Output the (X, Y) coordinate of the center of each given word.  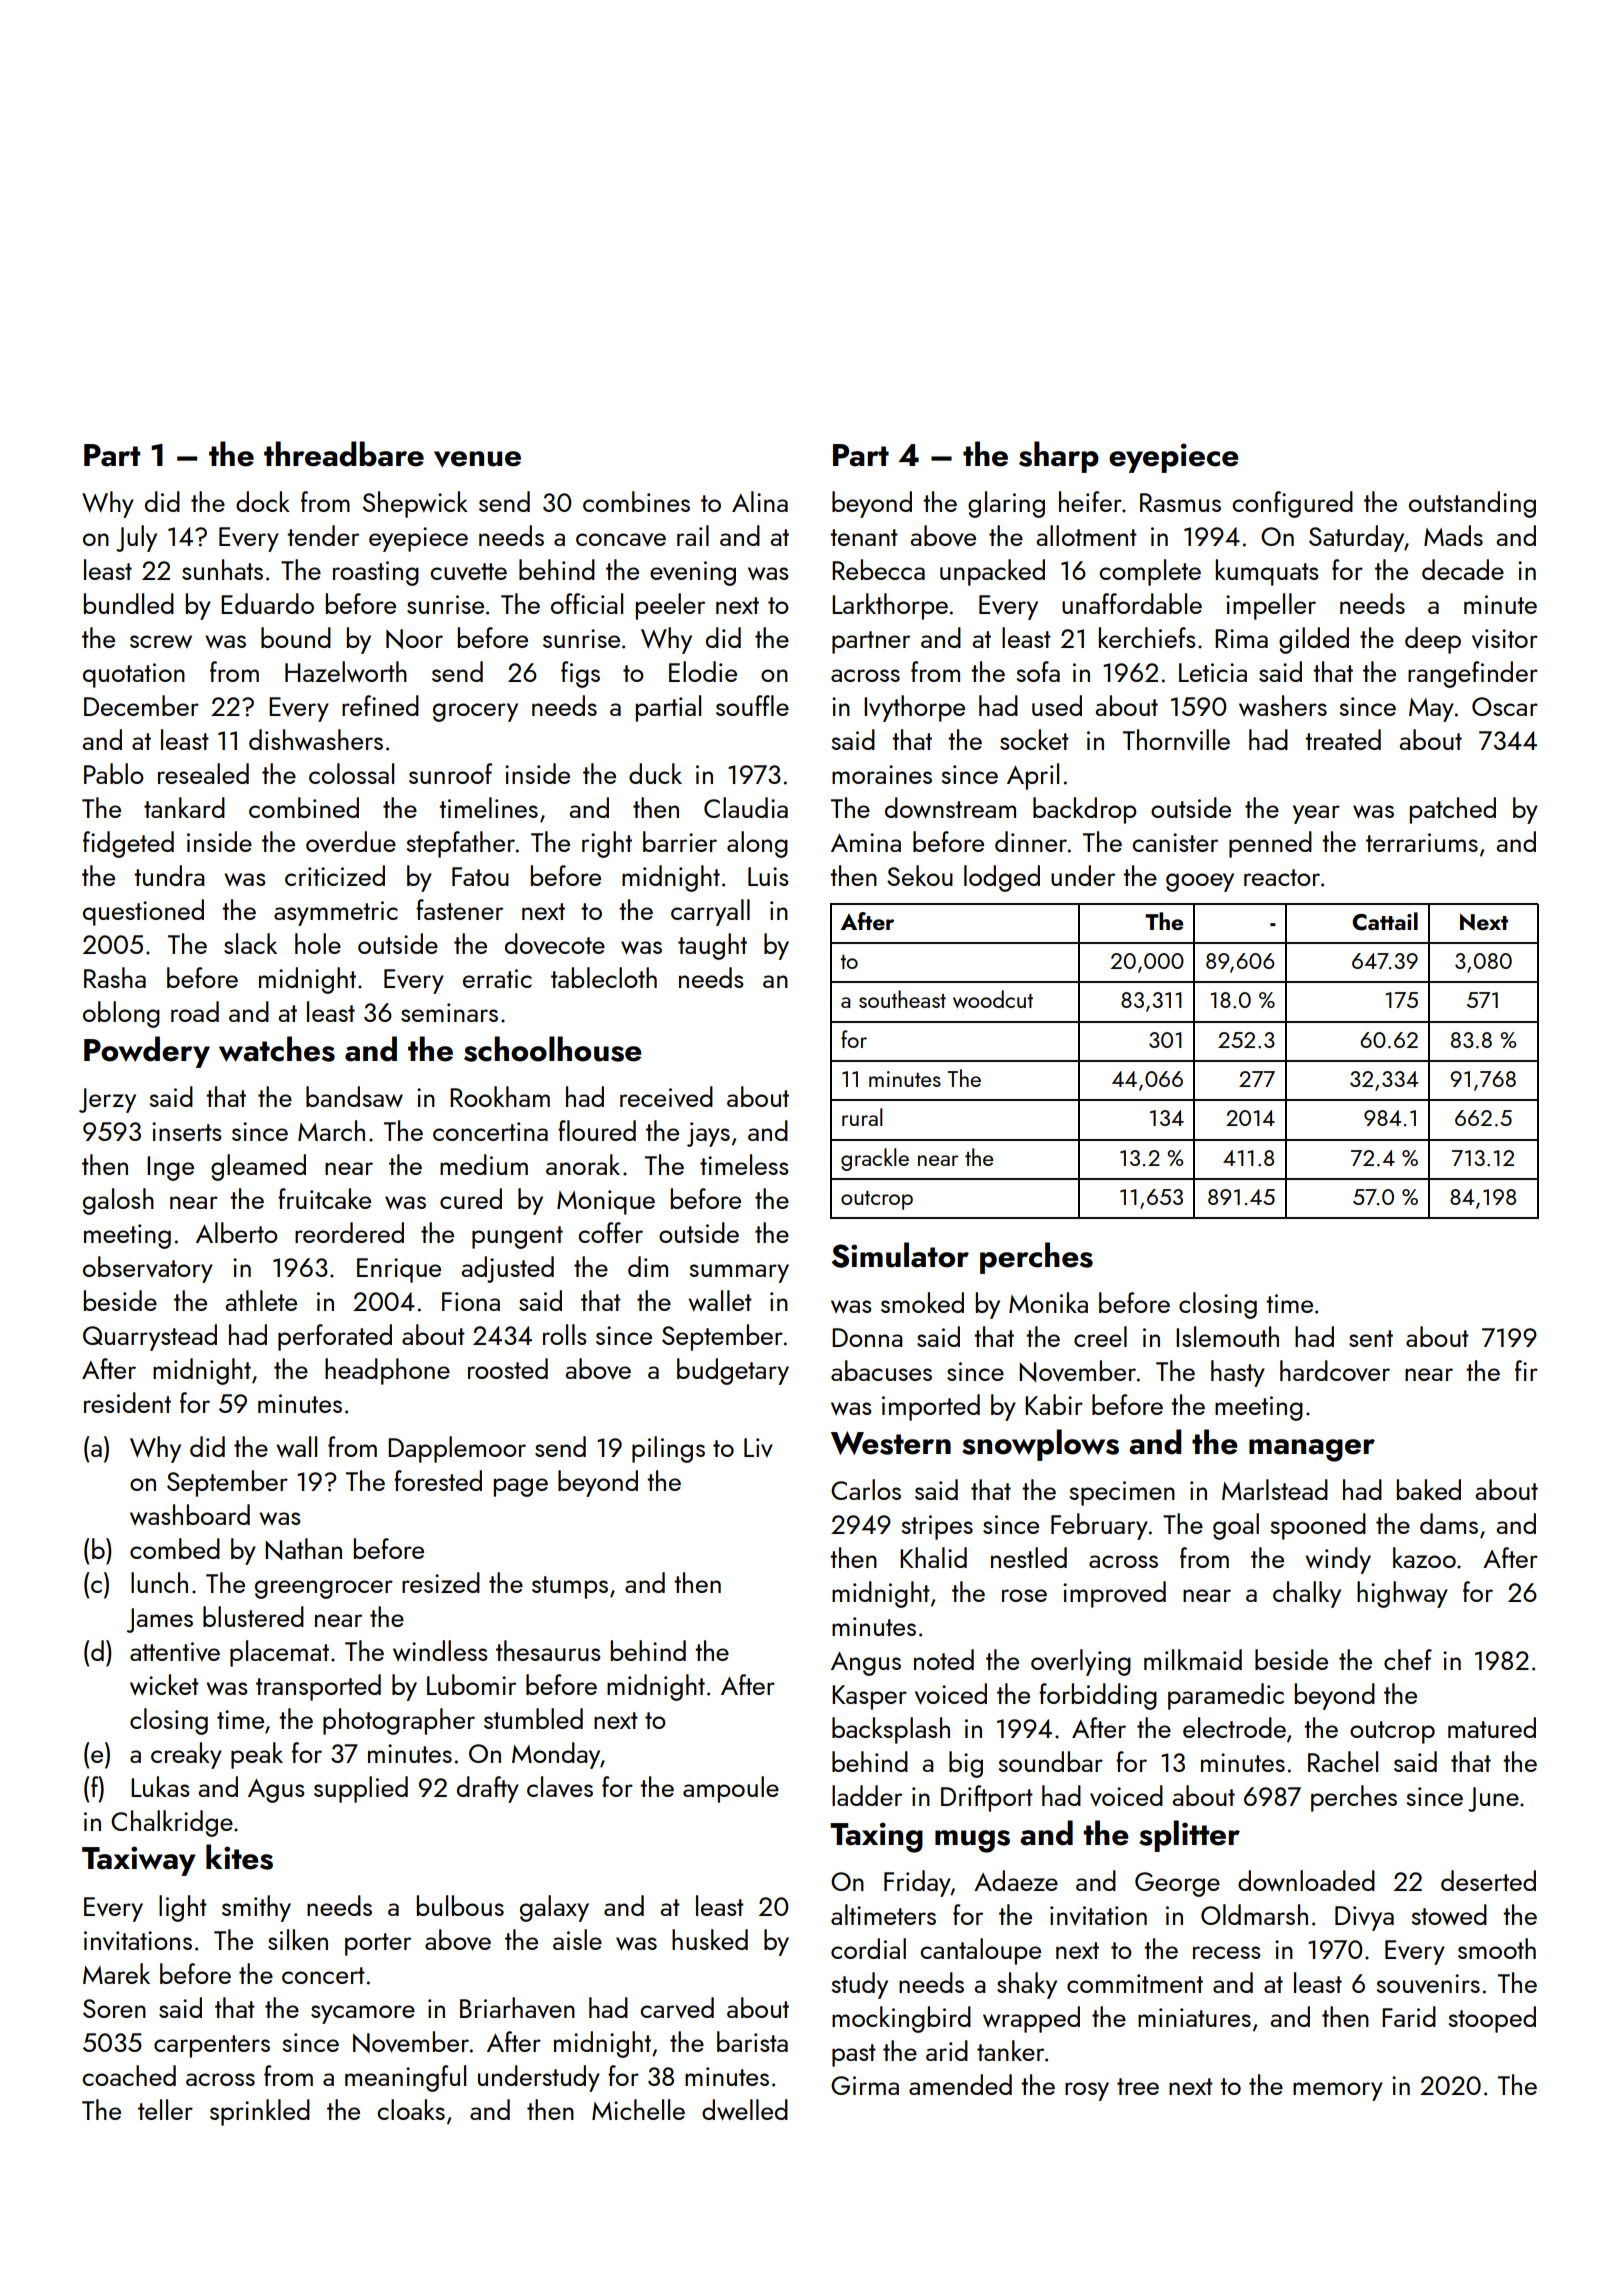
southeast (902, 999)
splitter (1189, 1836)
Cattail (1385, 921)
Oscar (1505, 706)
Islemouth (1227, 1336)
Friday (917, 1883)
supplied (361, 1789)
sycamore (363, 2014)
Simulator (900, 1255)
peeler (670, 606)
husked (710, 1939)
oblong (121, 1014)
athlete (261, 1300)
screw (161, 641)
